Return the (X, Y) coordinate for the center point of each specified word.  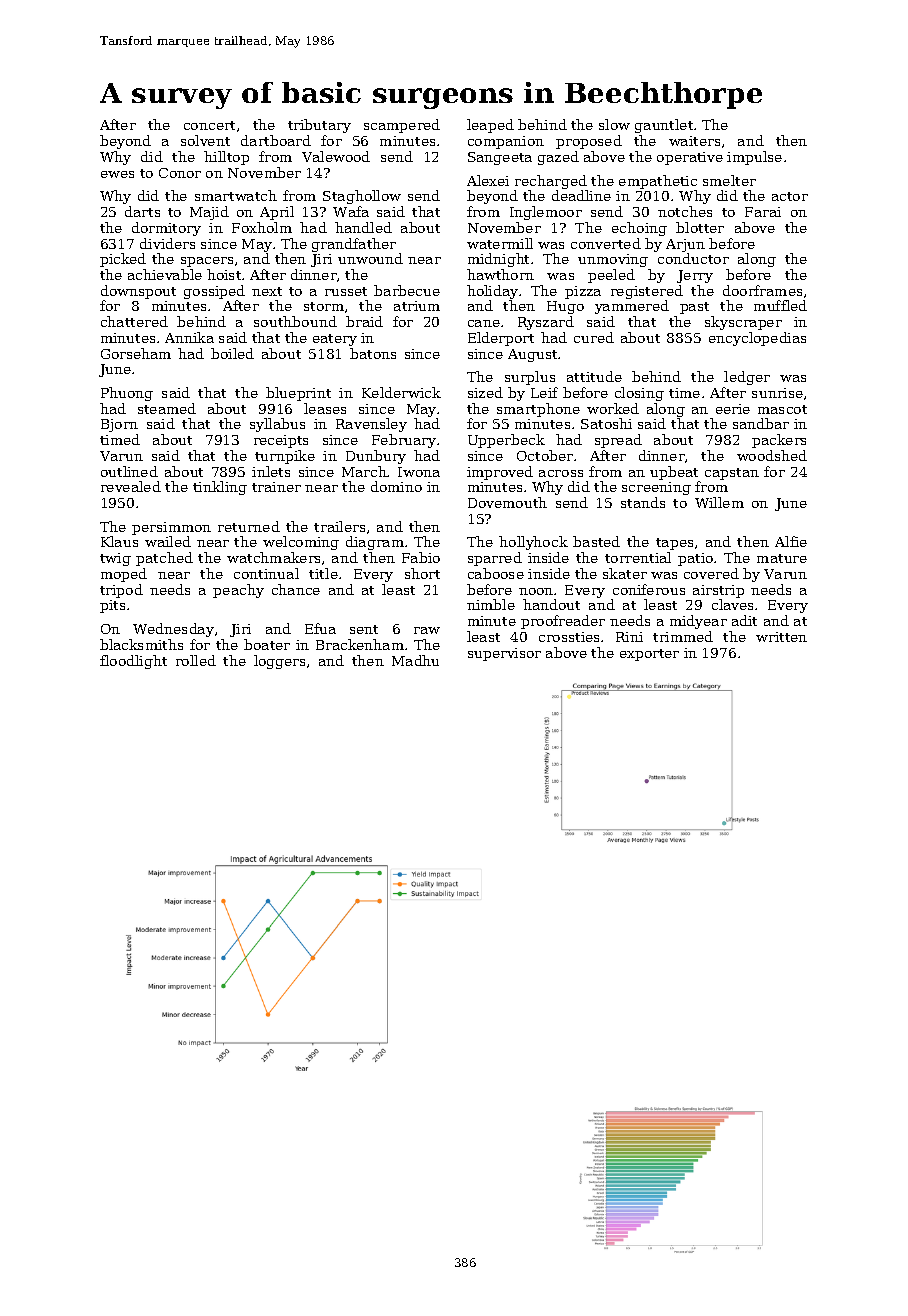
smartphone (538, 410)
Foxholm (262, 227)
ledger (747, 378)
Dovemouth (507, 502)
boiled (232, 353)
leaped (490, 126)
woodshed (772, 455)
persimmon (171, 528)
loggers (279, 662)
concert (209, 125)
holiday (492, 292)
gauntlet (664, 126)
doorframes (762, 290)
